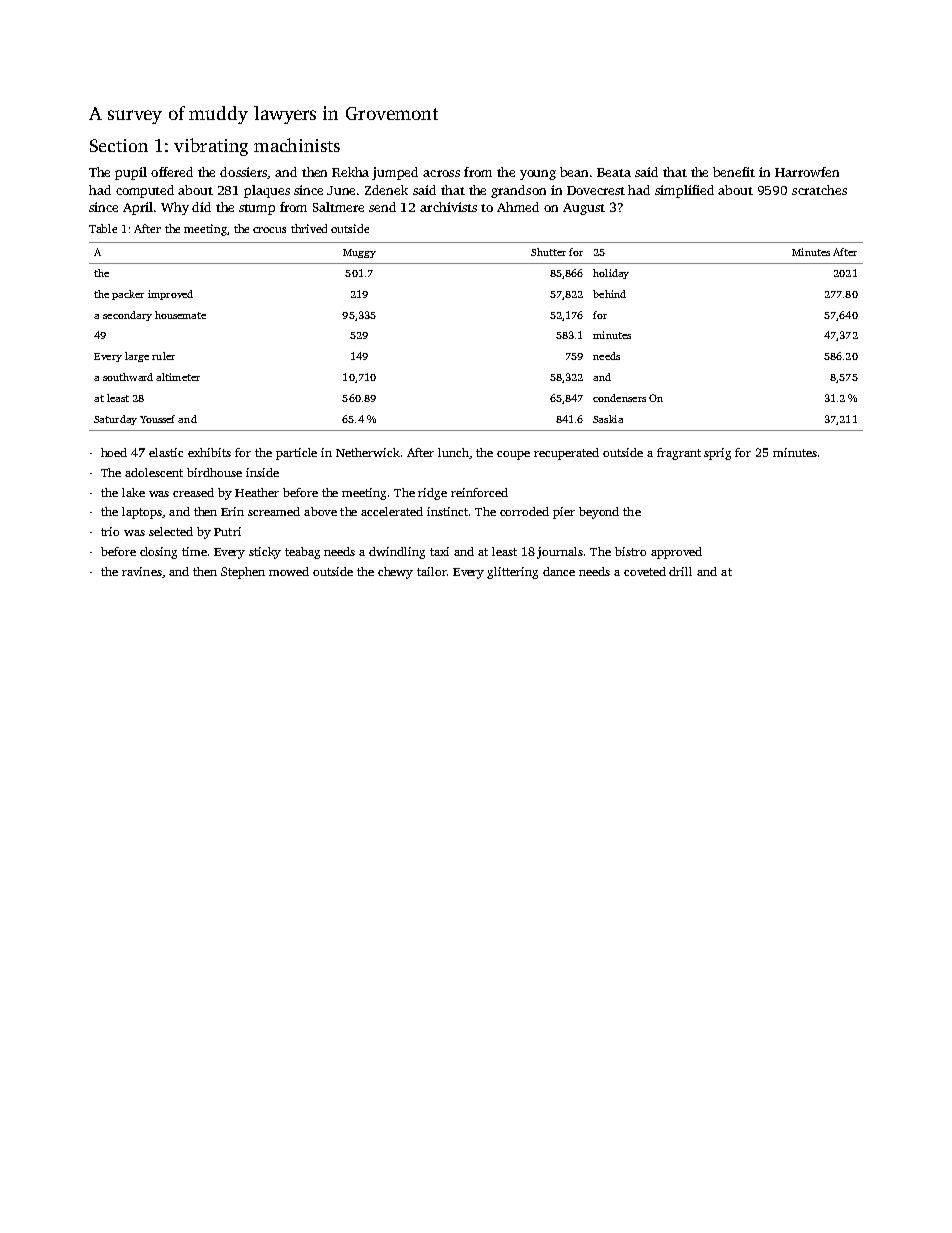 This screenshot has width=952, height=1233. What do you see at coordinates (441, 173) in the screenshot?
I see `across` at bounding box center [441, 173].
